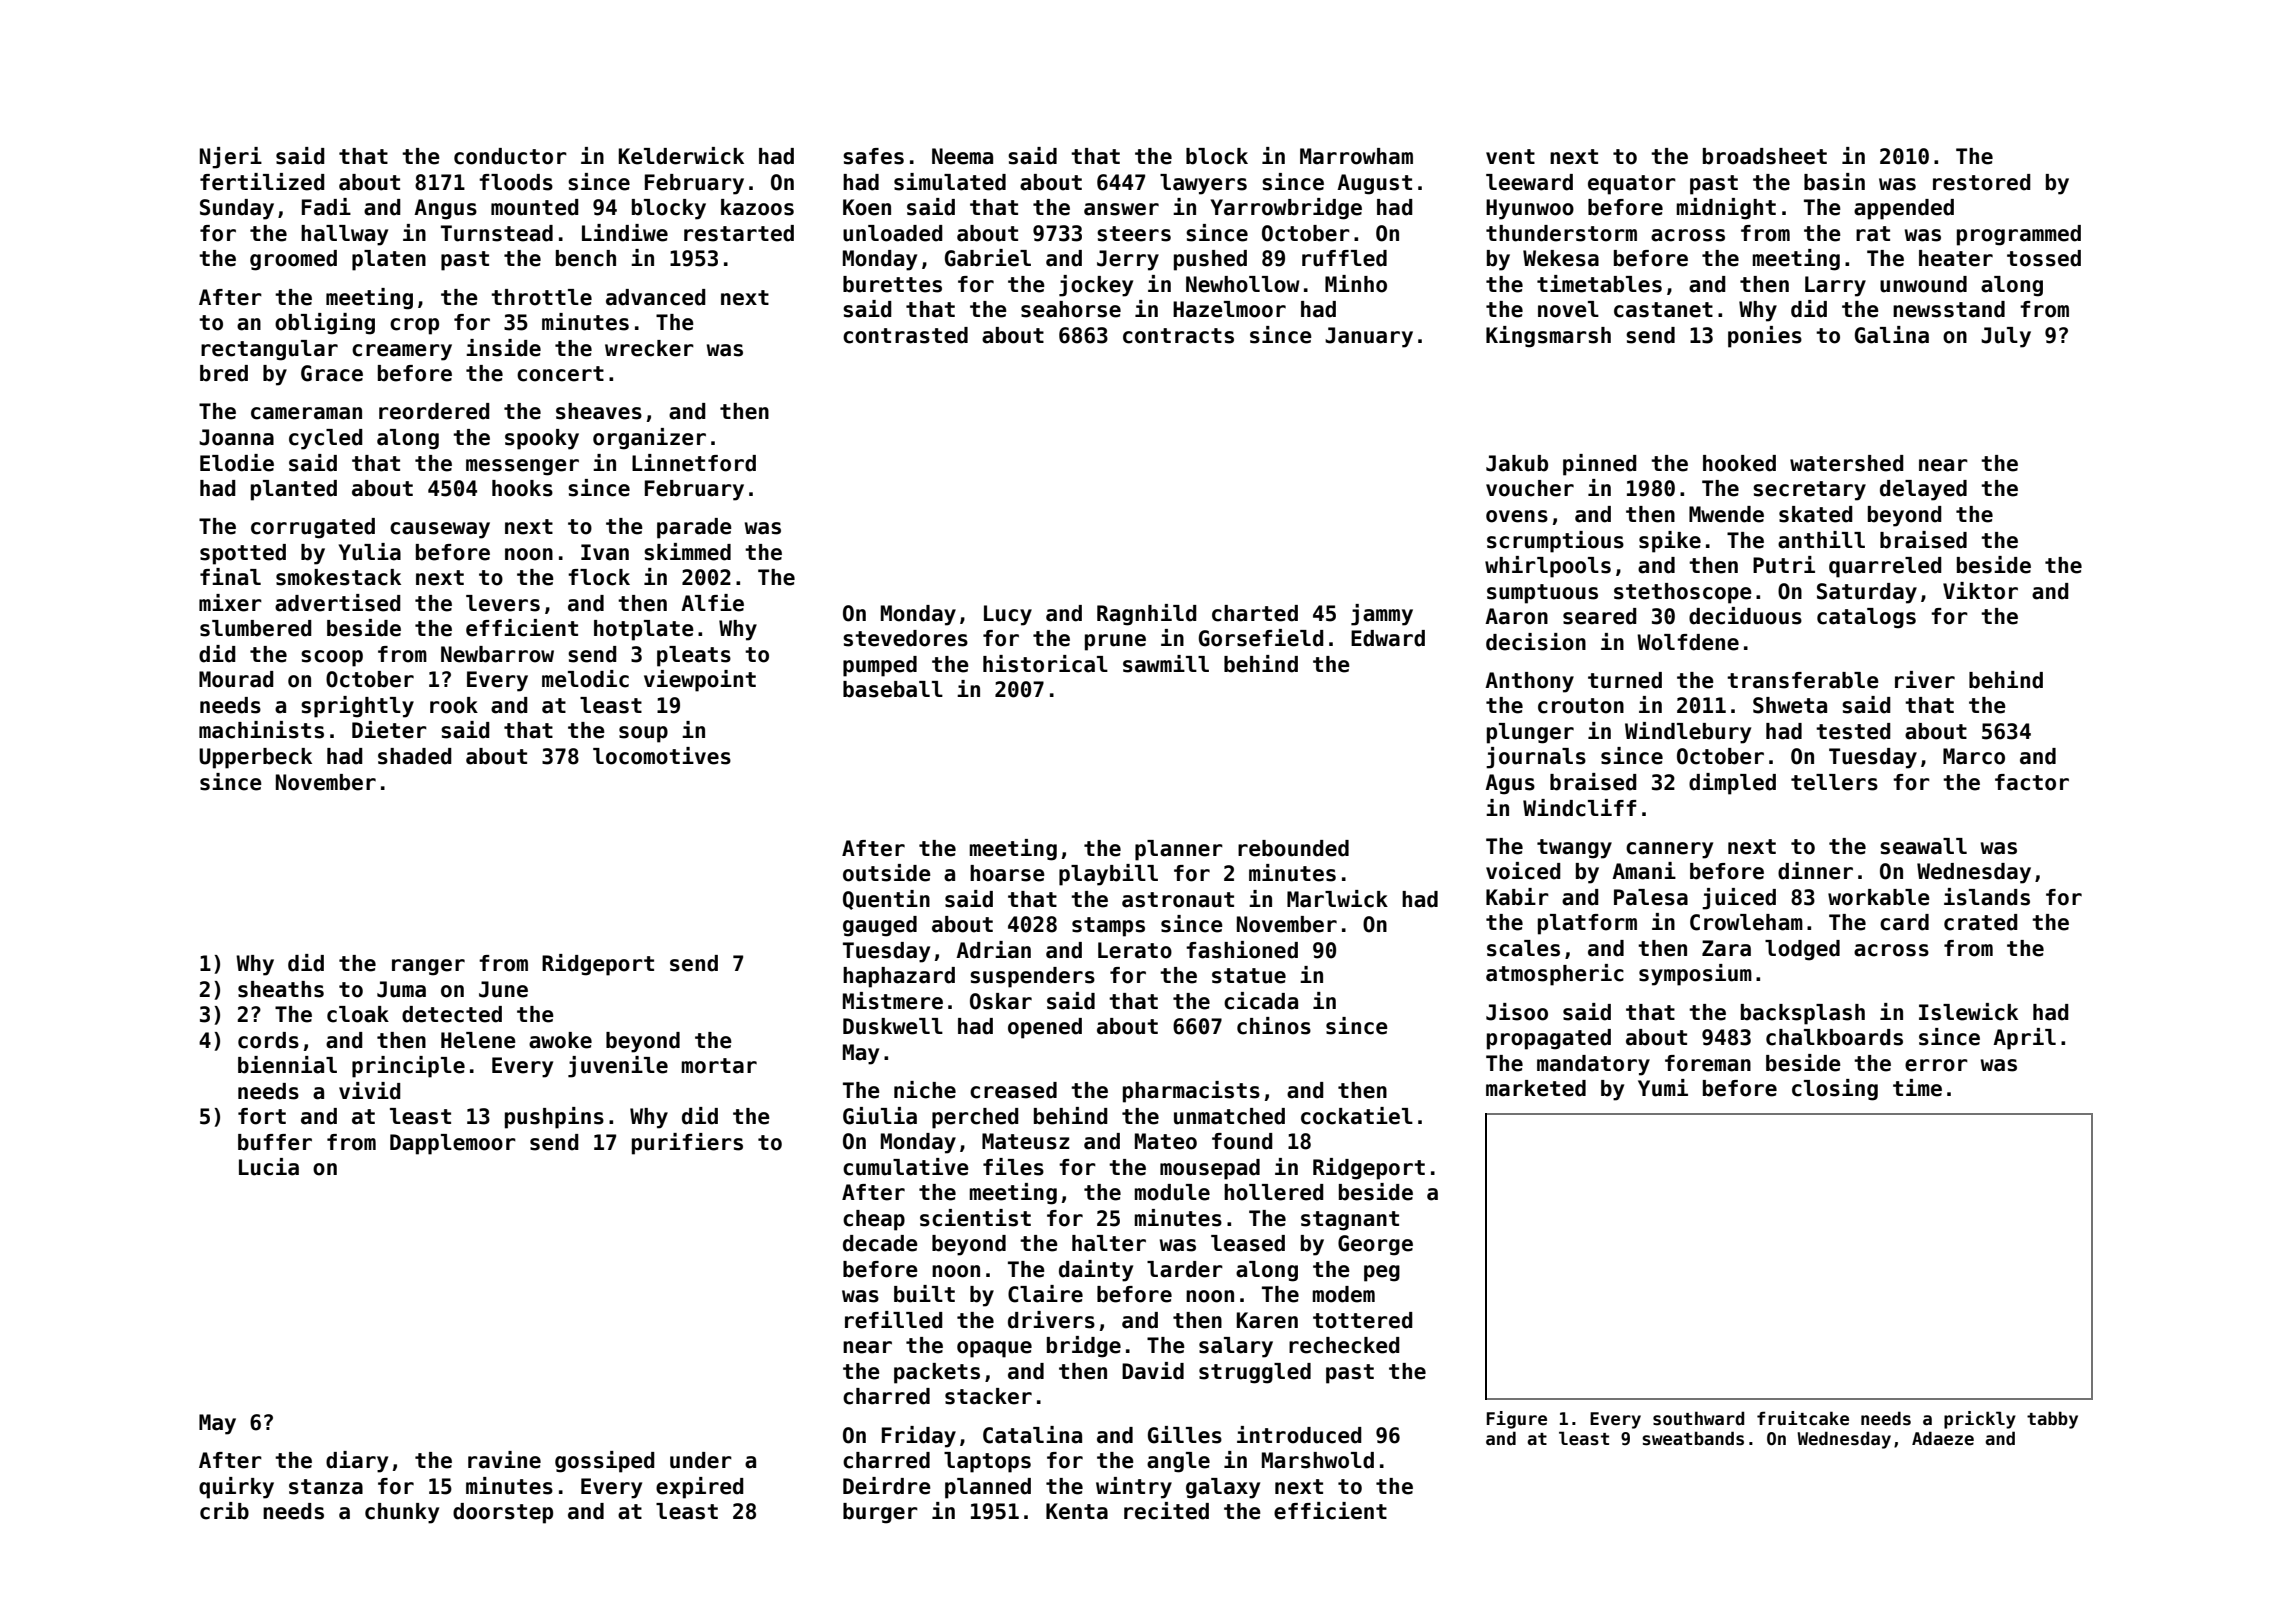  What do you see at coordinates (293, 260) in the screenshot?
I see `groomed` at bounding box center [293, 260].
